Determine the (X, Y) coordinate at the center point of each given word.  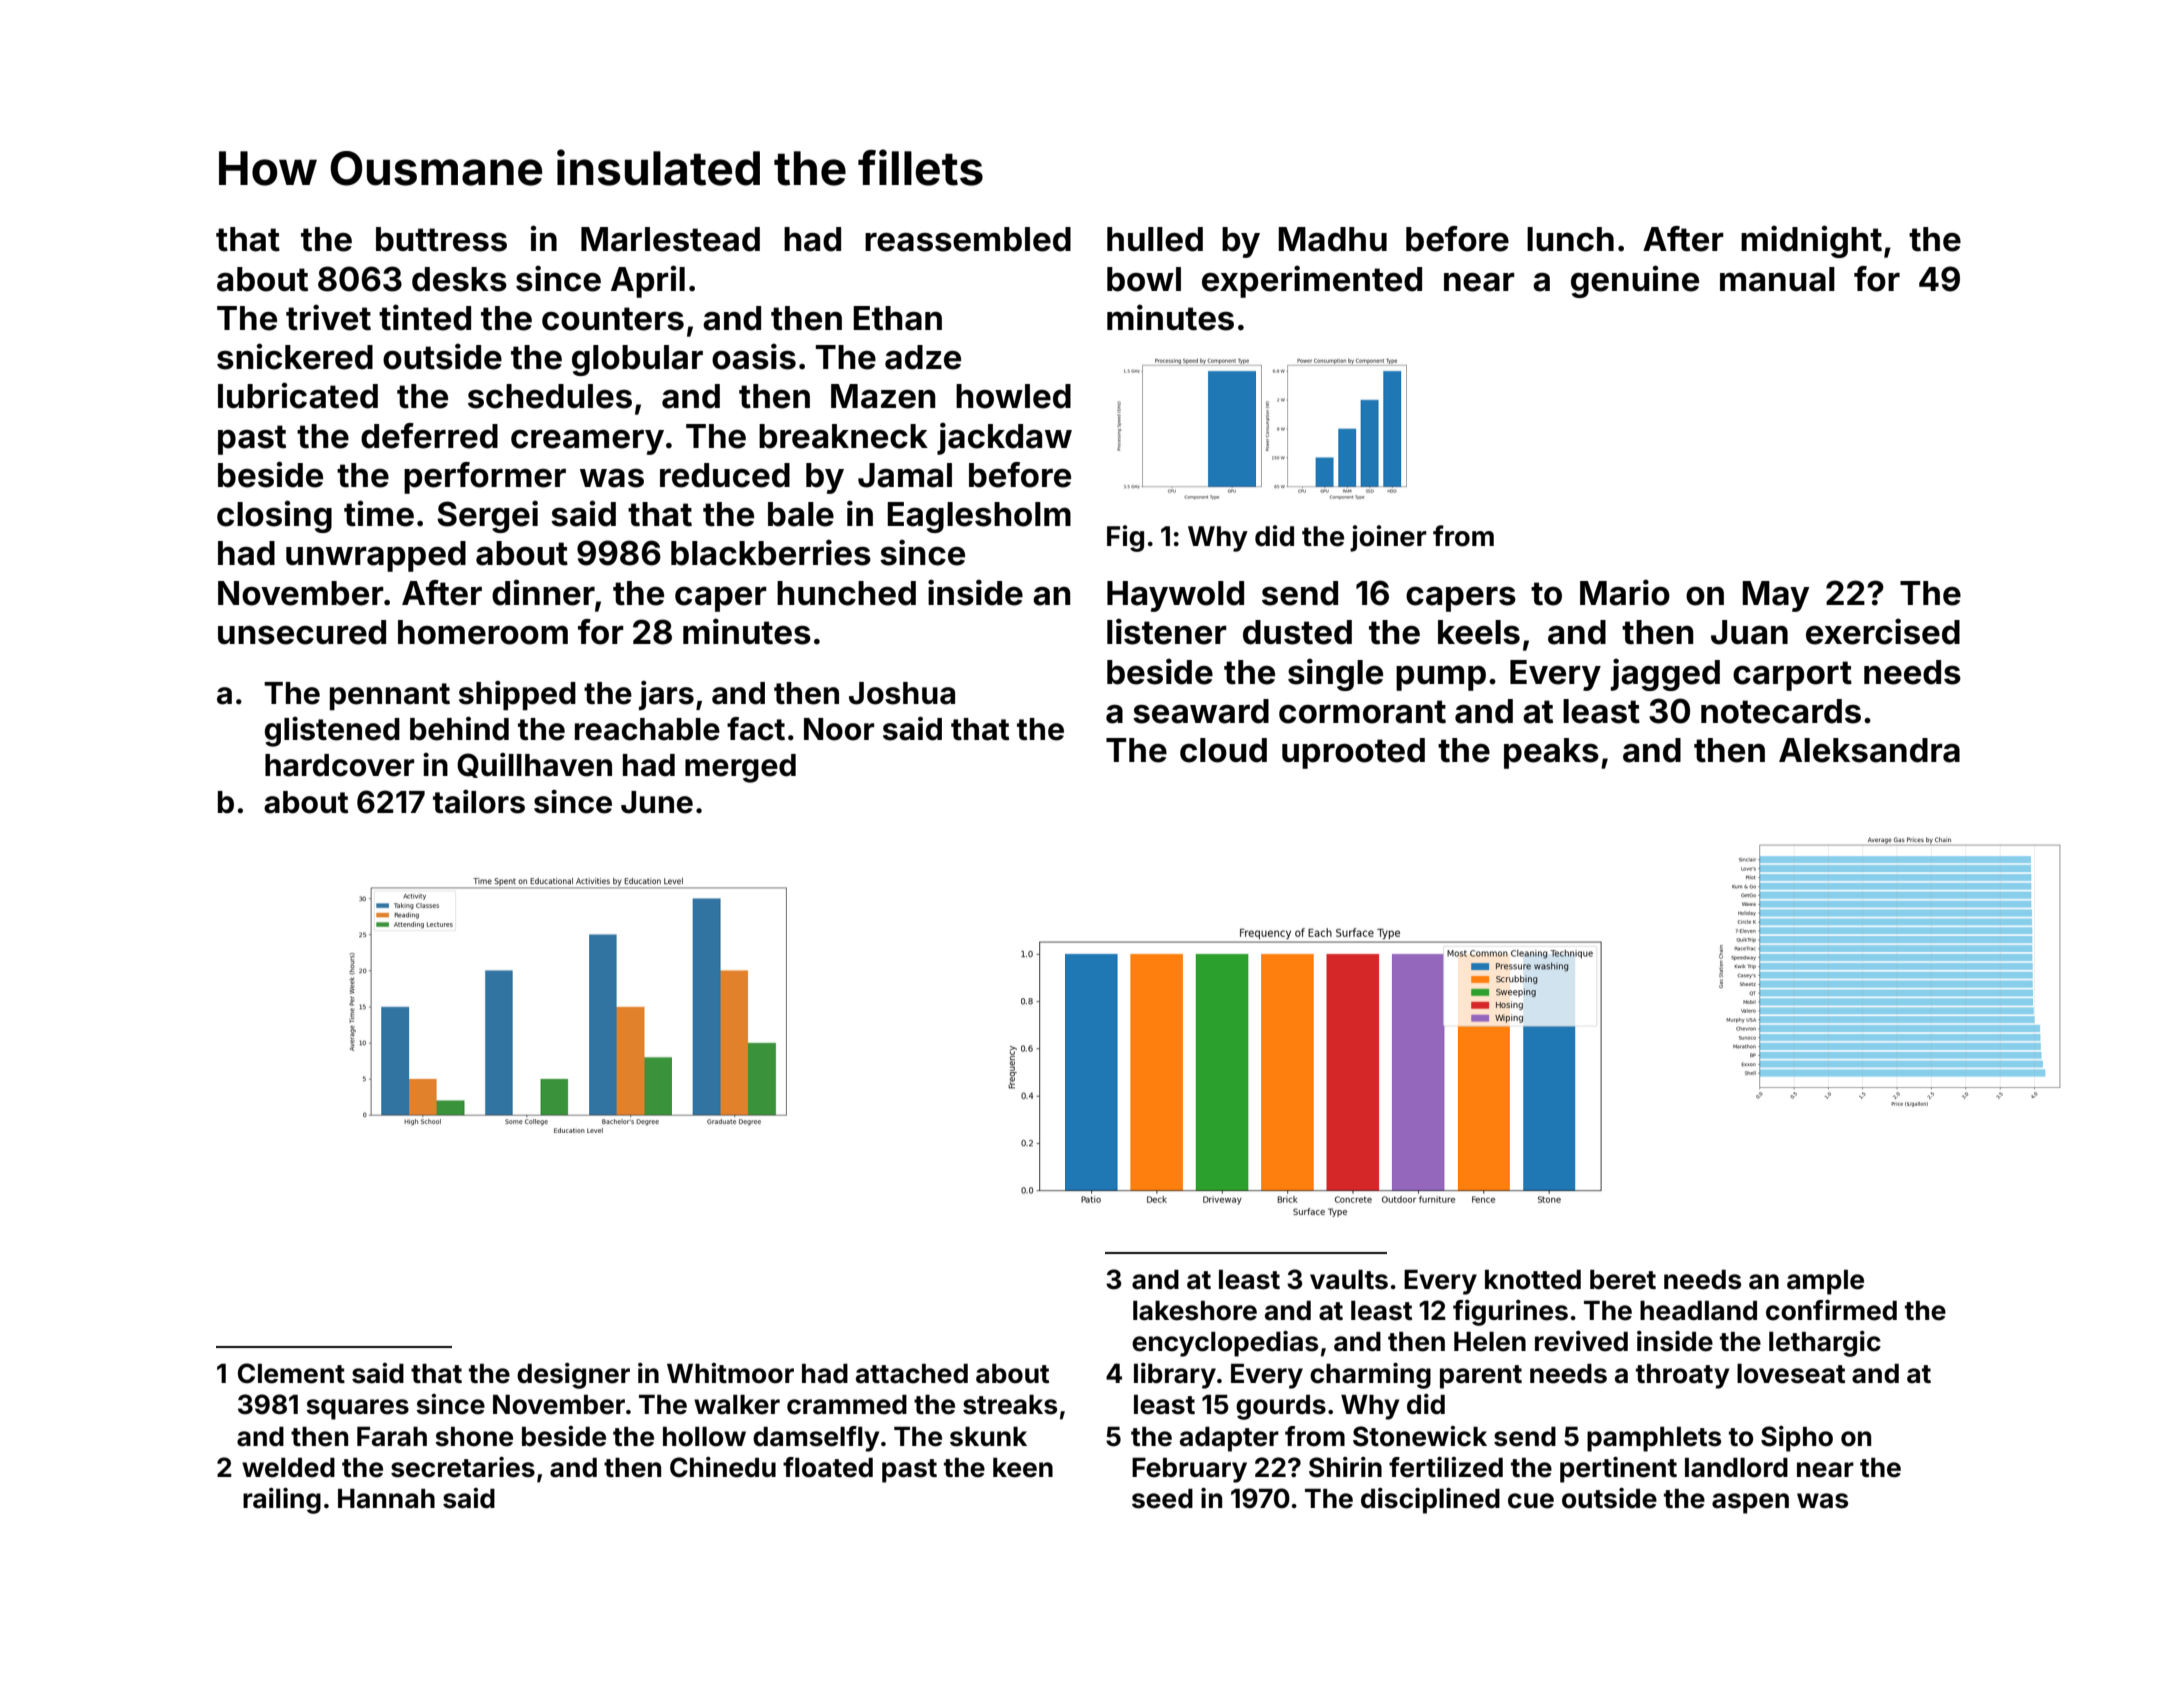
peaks (1551, 753)
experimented (1312, 281)
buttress (441, 239)
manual (1777, 279)
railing (282, 1501)
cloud (1223, 750)
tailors (479, 802)
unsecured (302, 632)
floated (828, 1467)
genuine (1635, 281)
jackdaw (1004, 438)
